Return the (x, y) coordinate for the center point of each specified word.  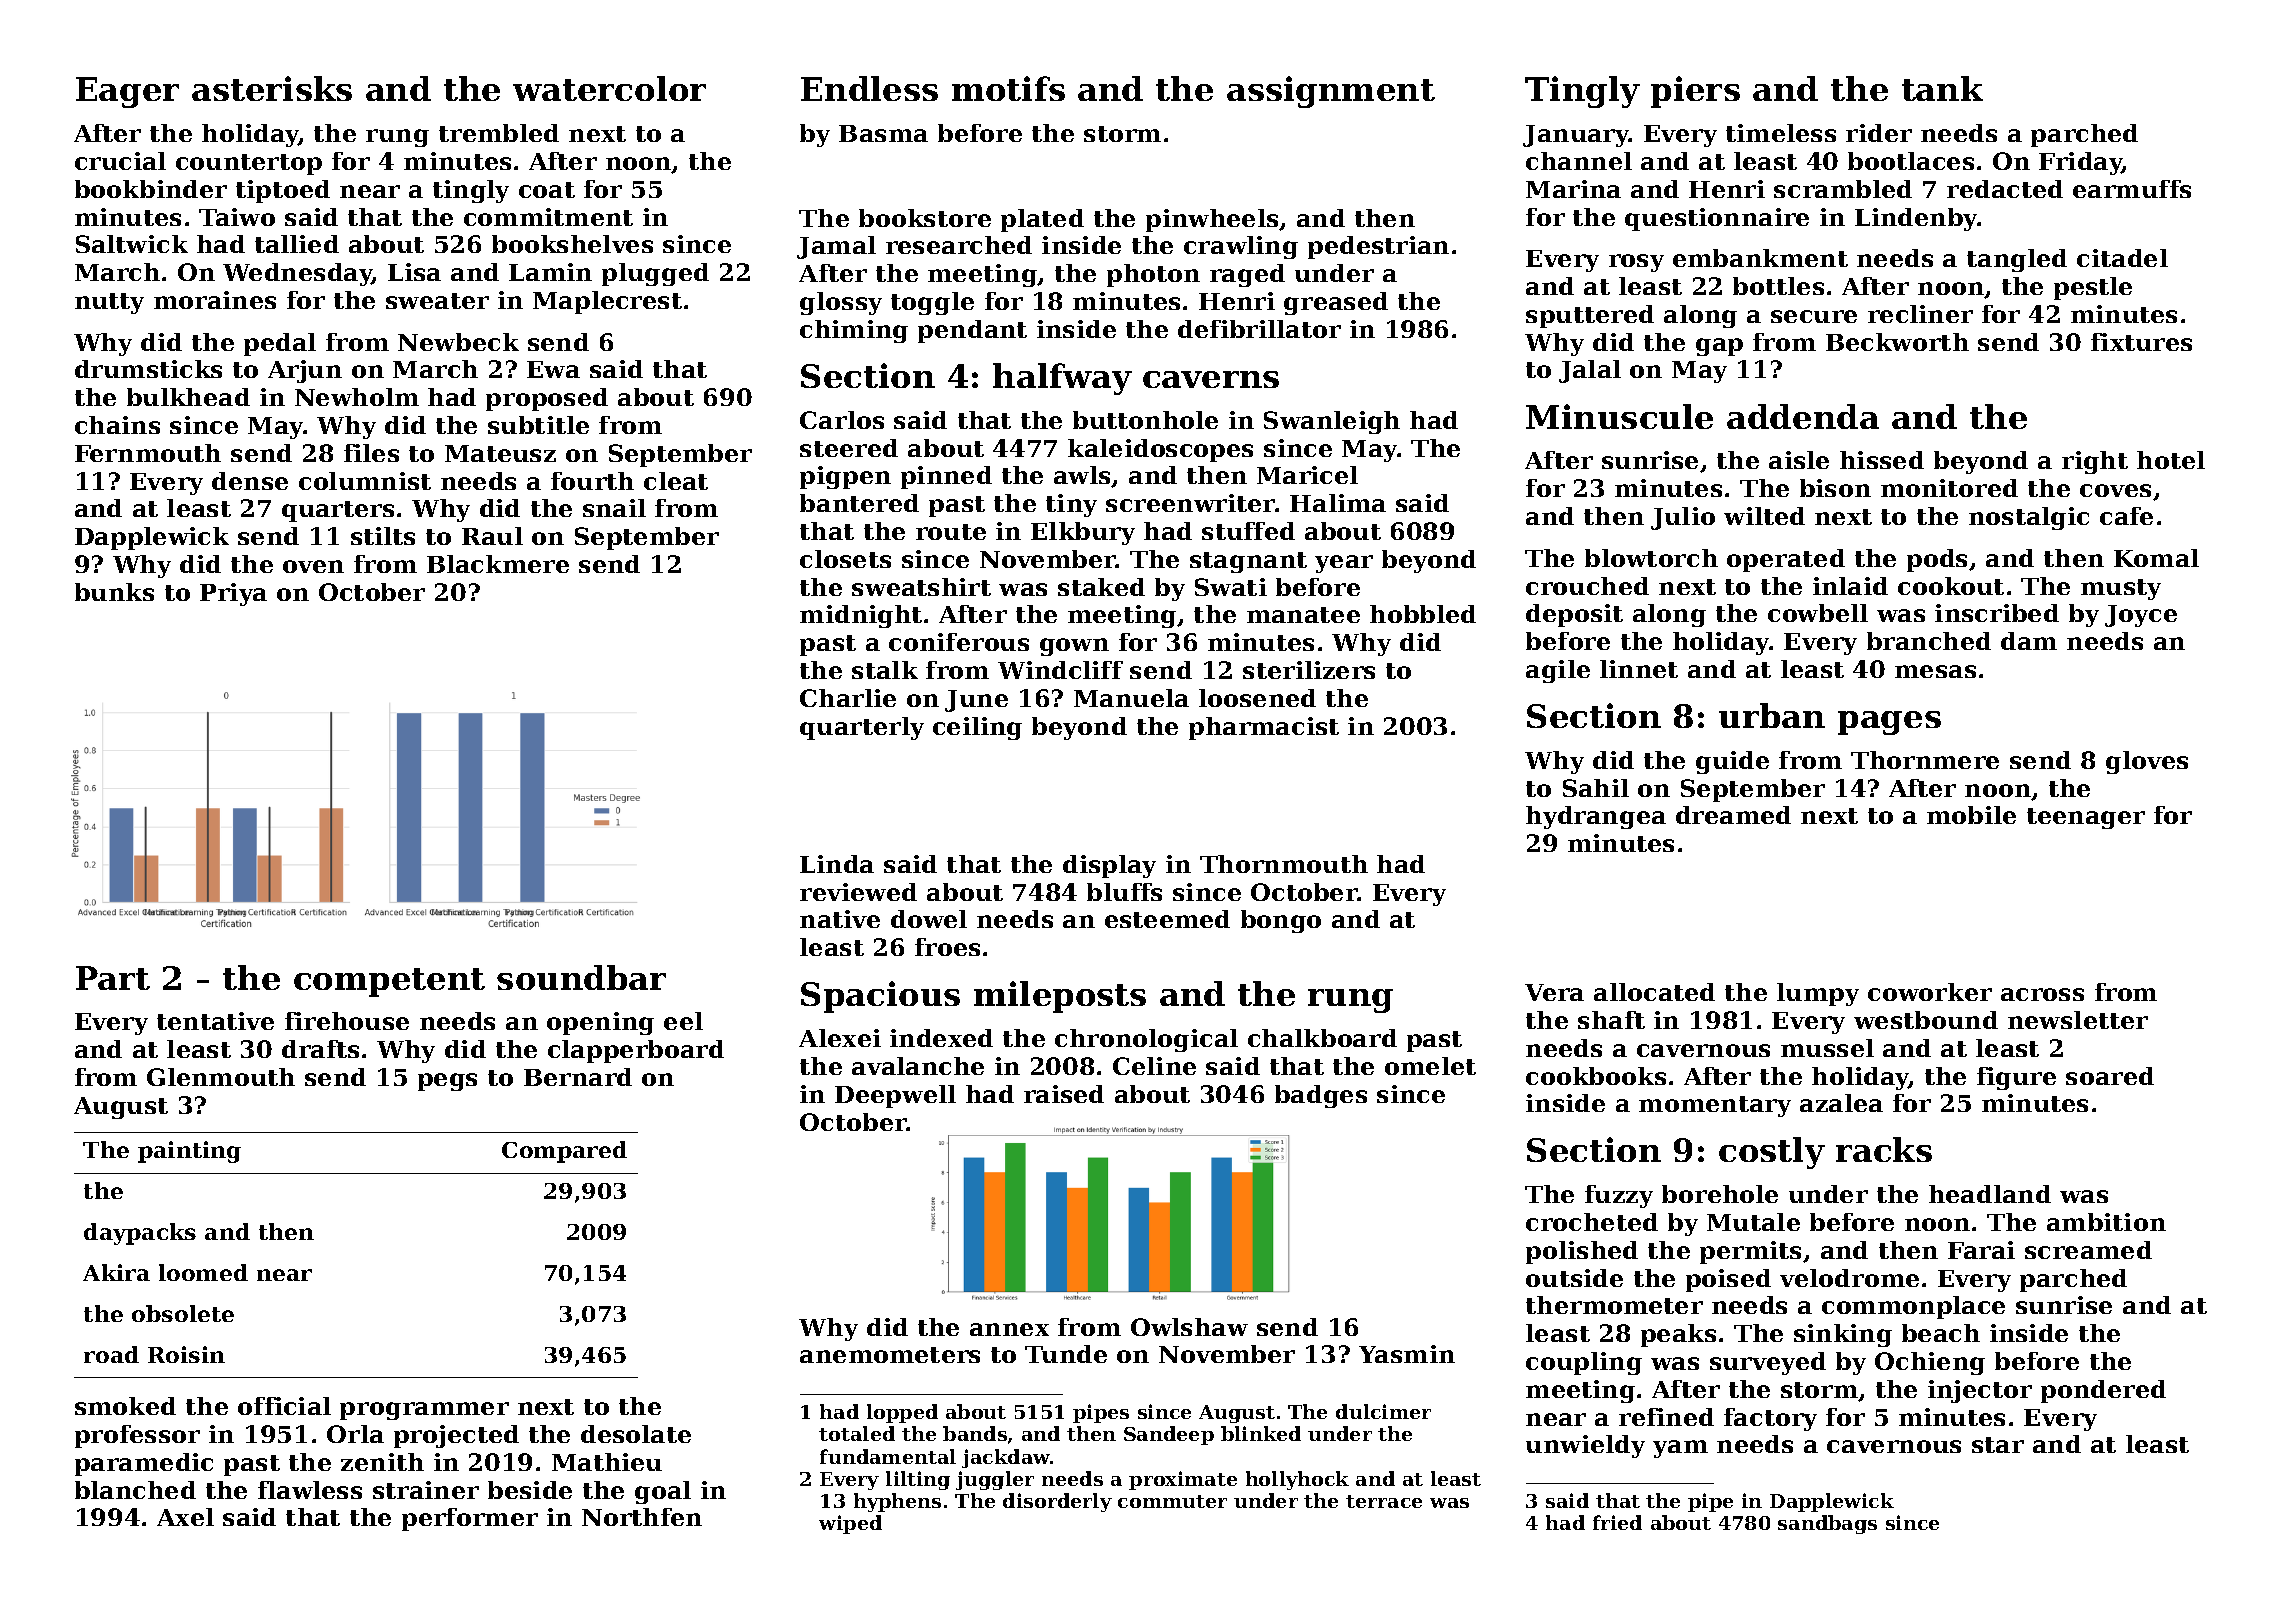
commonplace (1913, 1307)
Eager (127, 92)
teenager (2086, 818)
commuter (1172, 1501)
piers (1695, 92)
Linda (837, 864)
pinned (946, 477)
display (1109, 866)
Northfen (642, 1517)
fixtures (2141, 342)
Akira (116, 1272)
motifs (1008, 88)
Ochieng (1930, 1363)
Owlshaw (1189, 1327)
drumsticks (148, 369)
